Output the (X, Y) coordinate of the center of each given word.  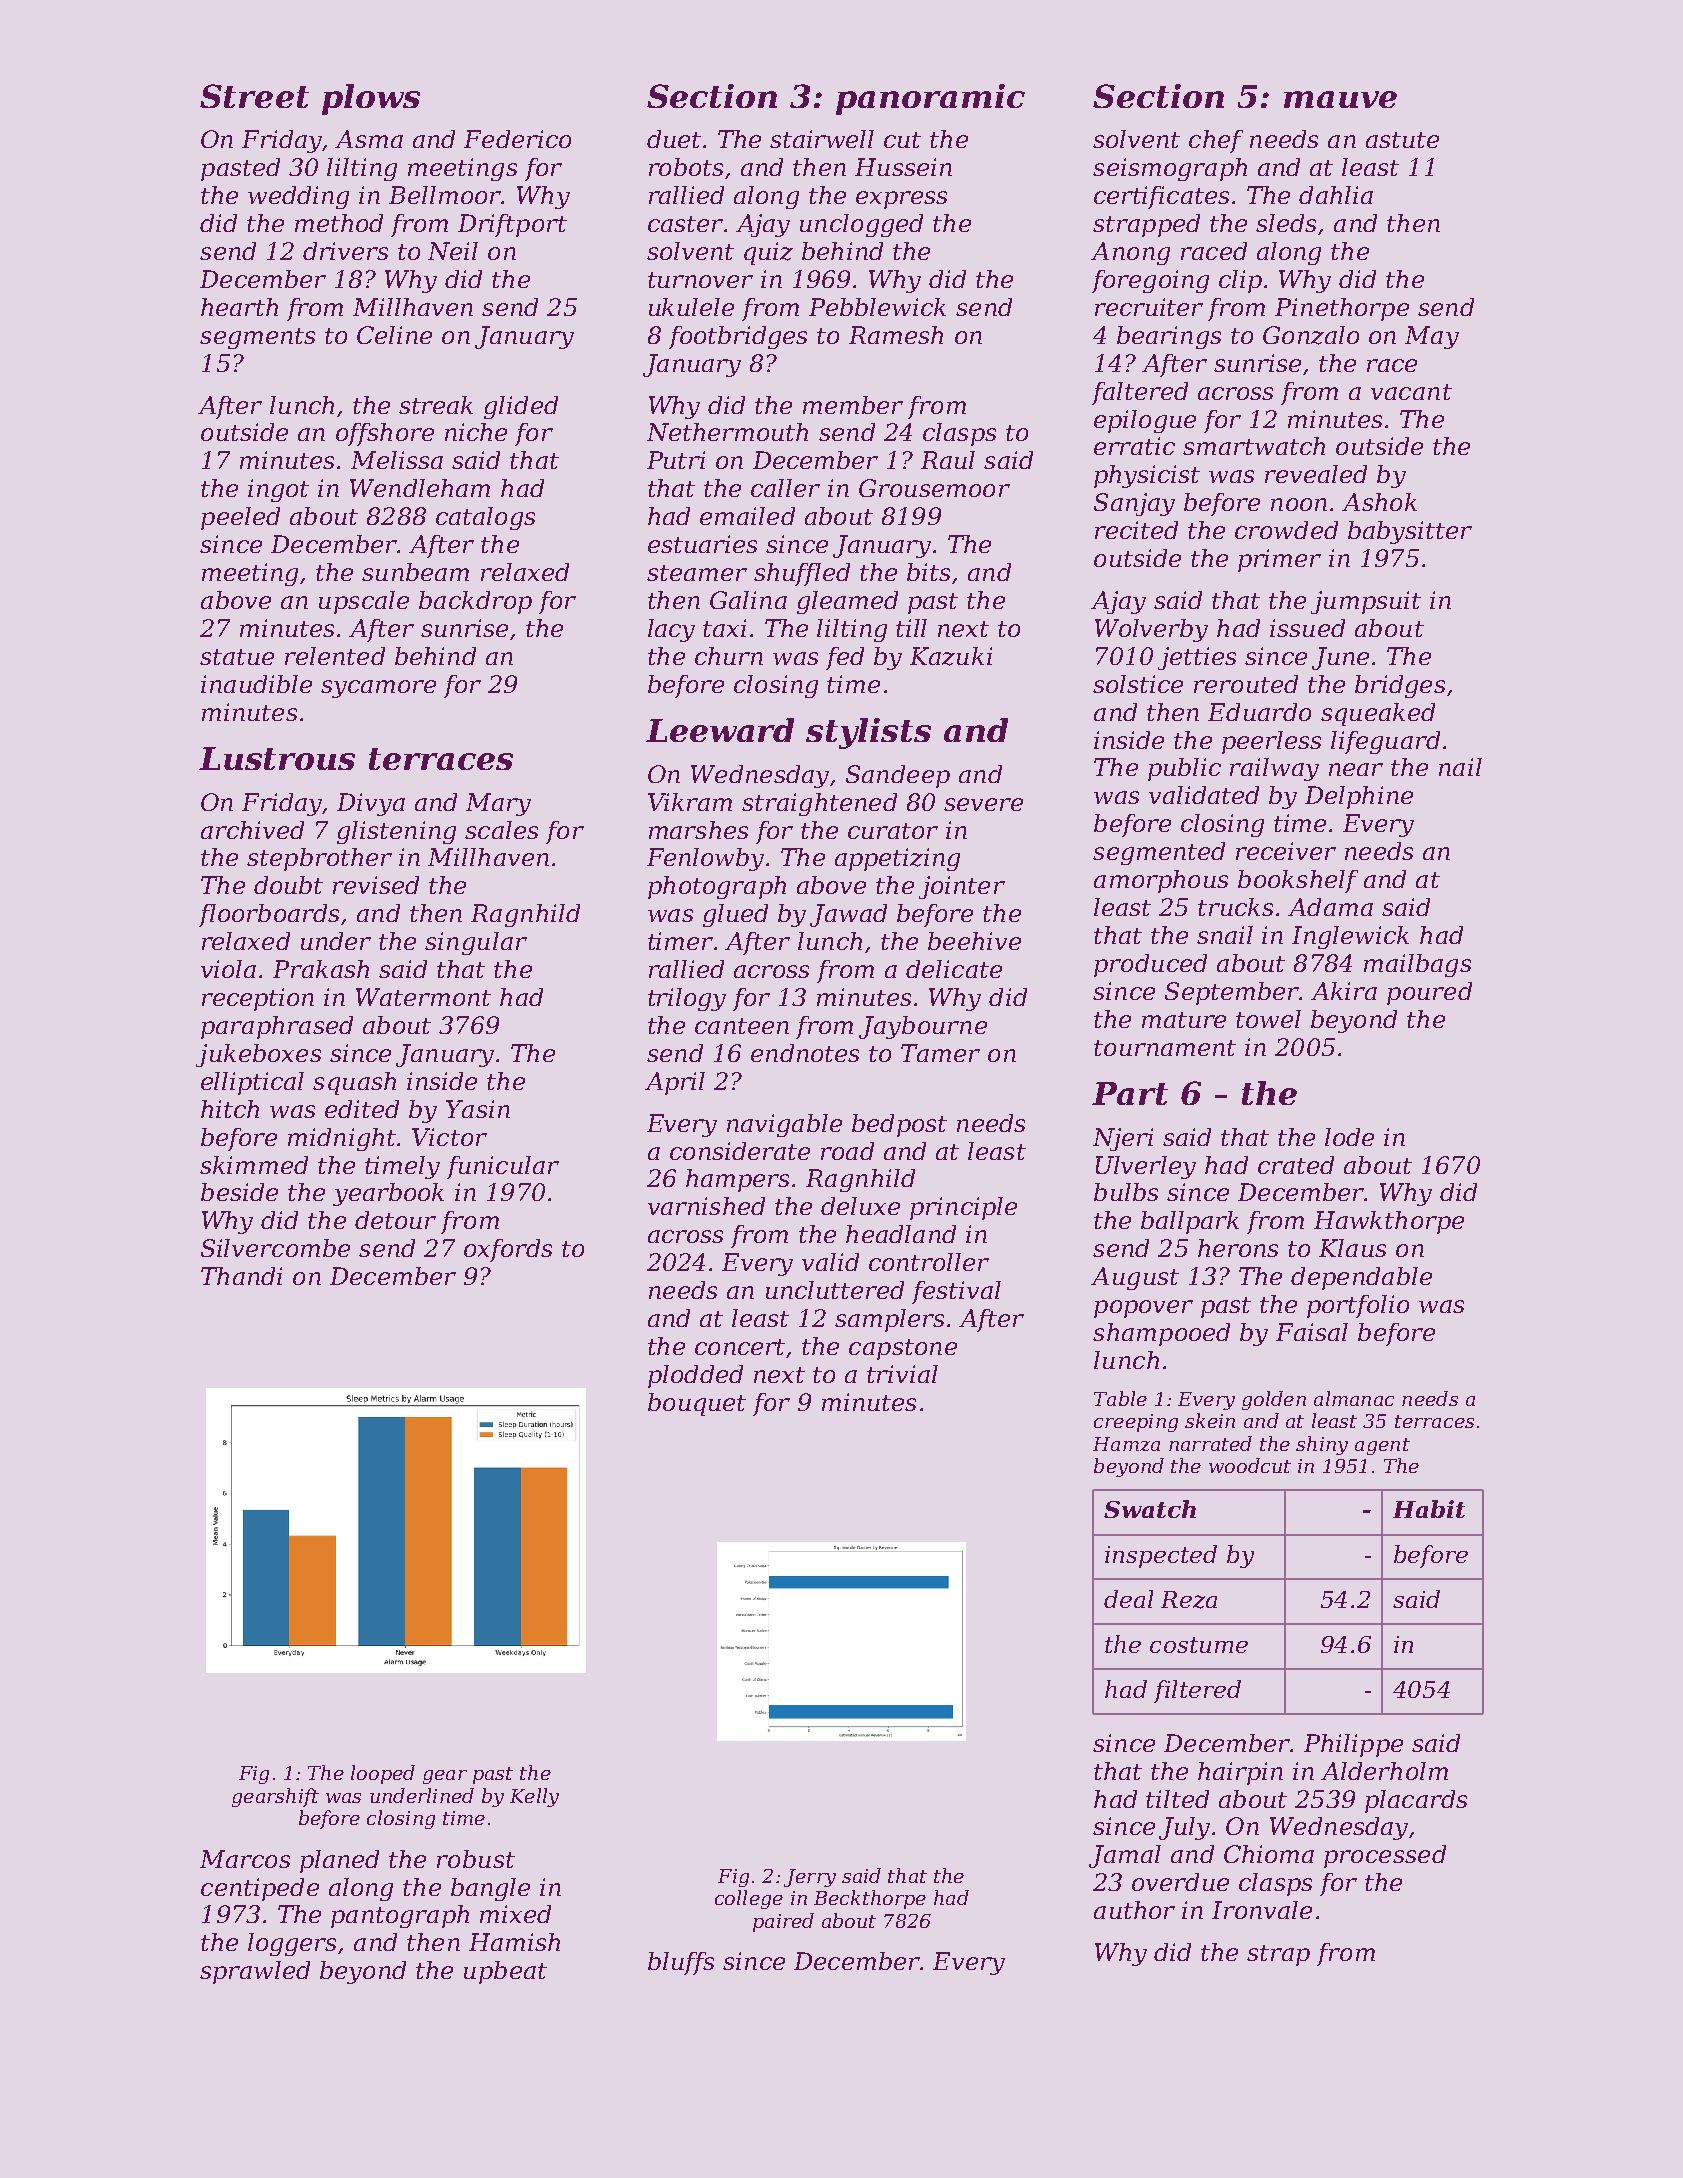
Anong (1130, 253)
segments (257, 338)
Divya (371, 804)
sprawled (255, 1972)
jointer (962, 887)
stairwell (822, 139)
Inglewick (1350, 937)
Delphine (1359, 797)
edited (362, 1109)
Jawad (848, 915)
